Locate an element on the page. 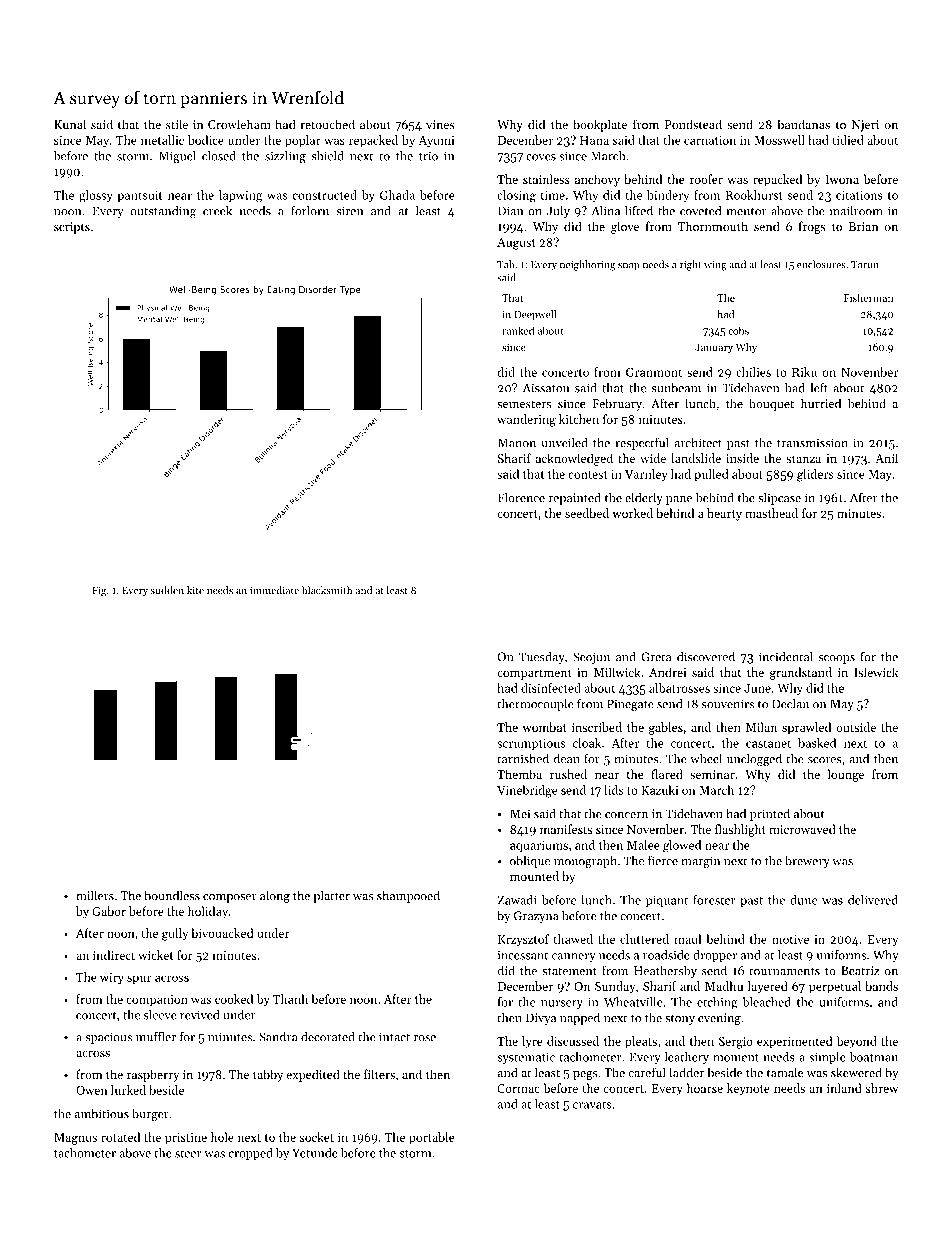  pane is located at coordinates (679, 500).
